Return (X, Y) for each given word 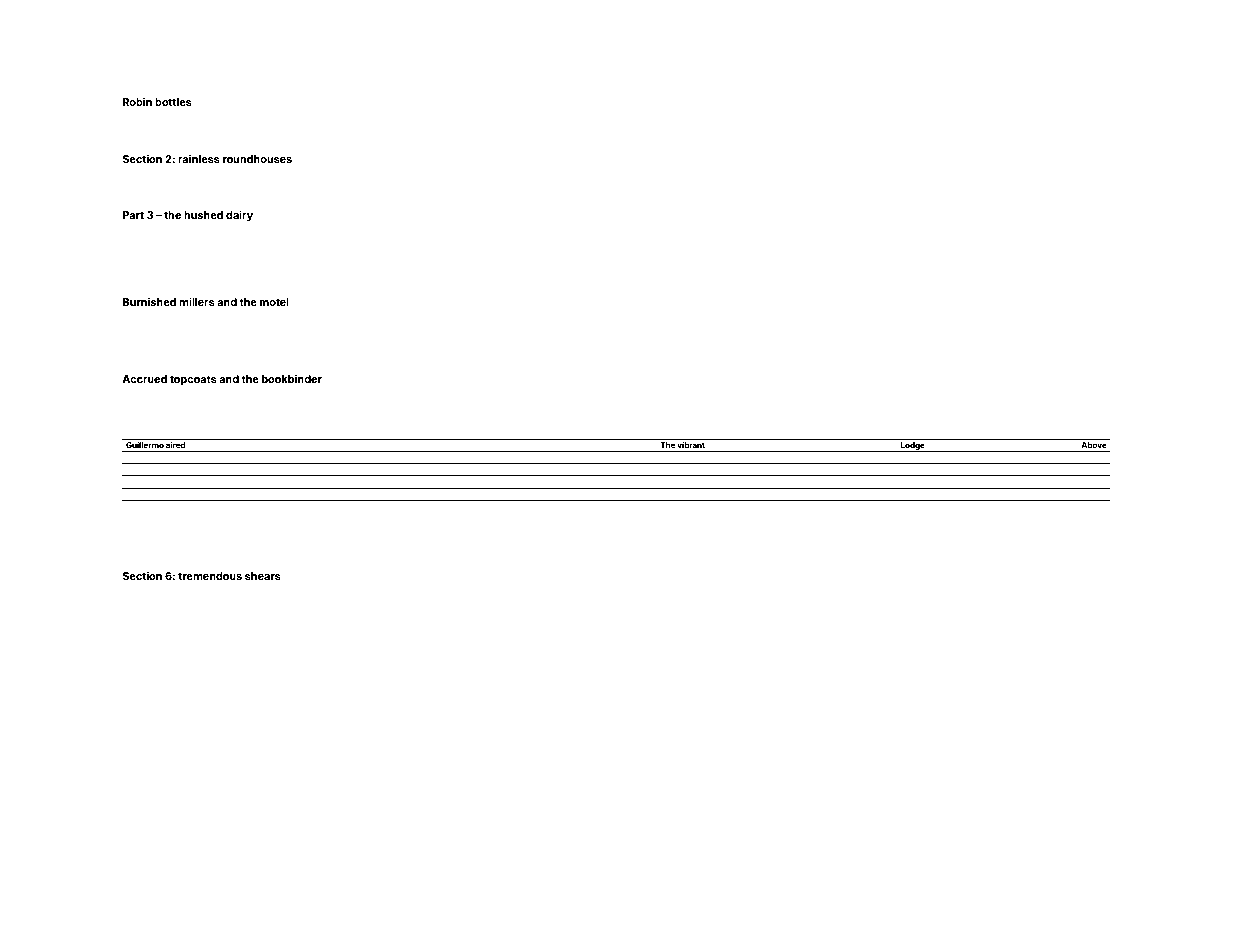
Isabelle (651, 266)
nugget (496, 431)
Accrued (144, 379)
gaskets (241, 134)
